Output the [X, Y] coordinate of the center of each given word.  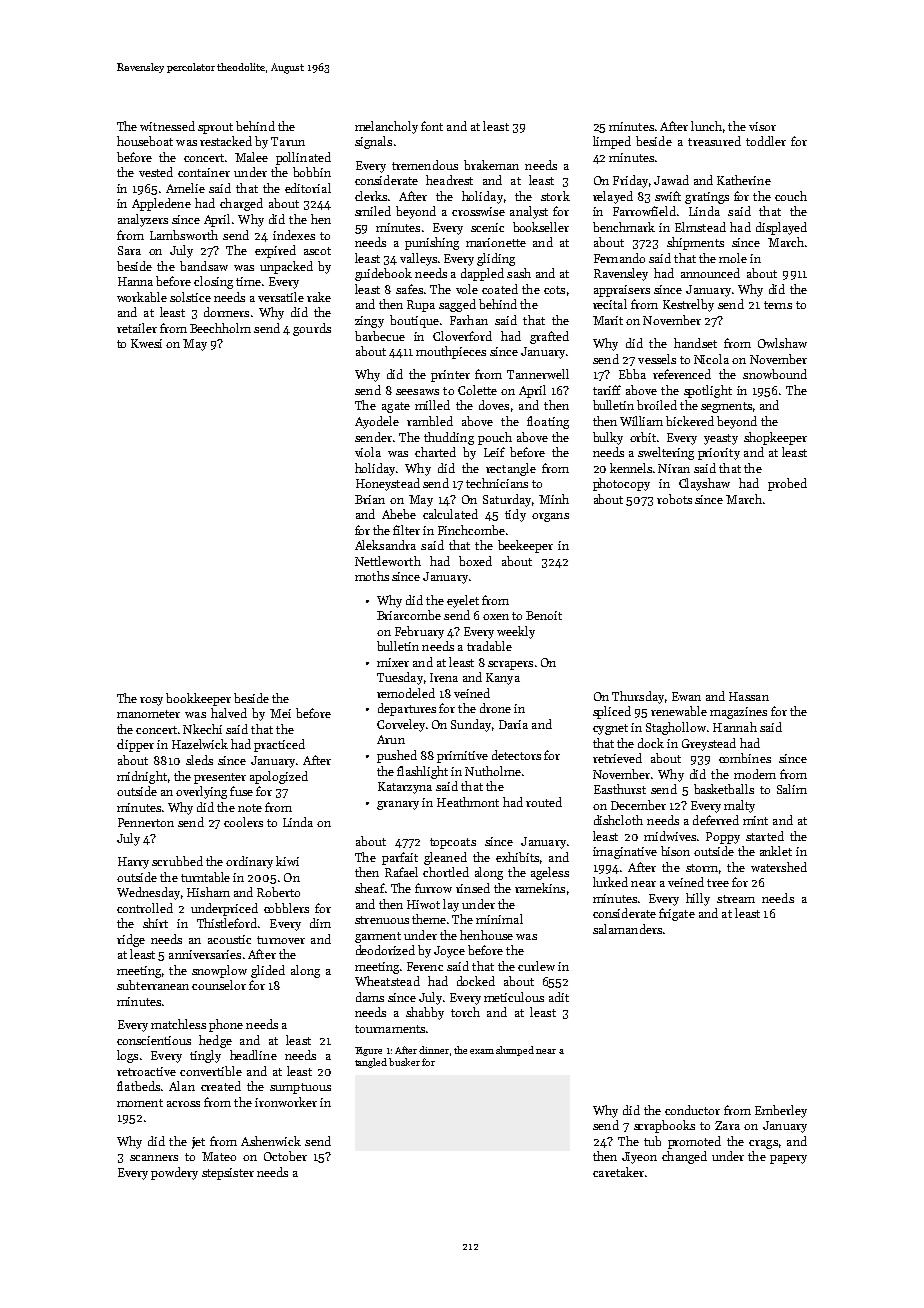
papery [788, 1159]
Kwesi [146, 343]
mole [733, 258]
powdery [174, 1173]
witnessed [167, 126]
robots [674, 499]
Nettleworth [388, 561]
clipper [135, 745]
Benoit [544, 615]
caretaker [618, 1172]
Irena [444, 677]
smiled [373, 211]
